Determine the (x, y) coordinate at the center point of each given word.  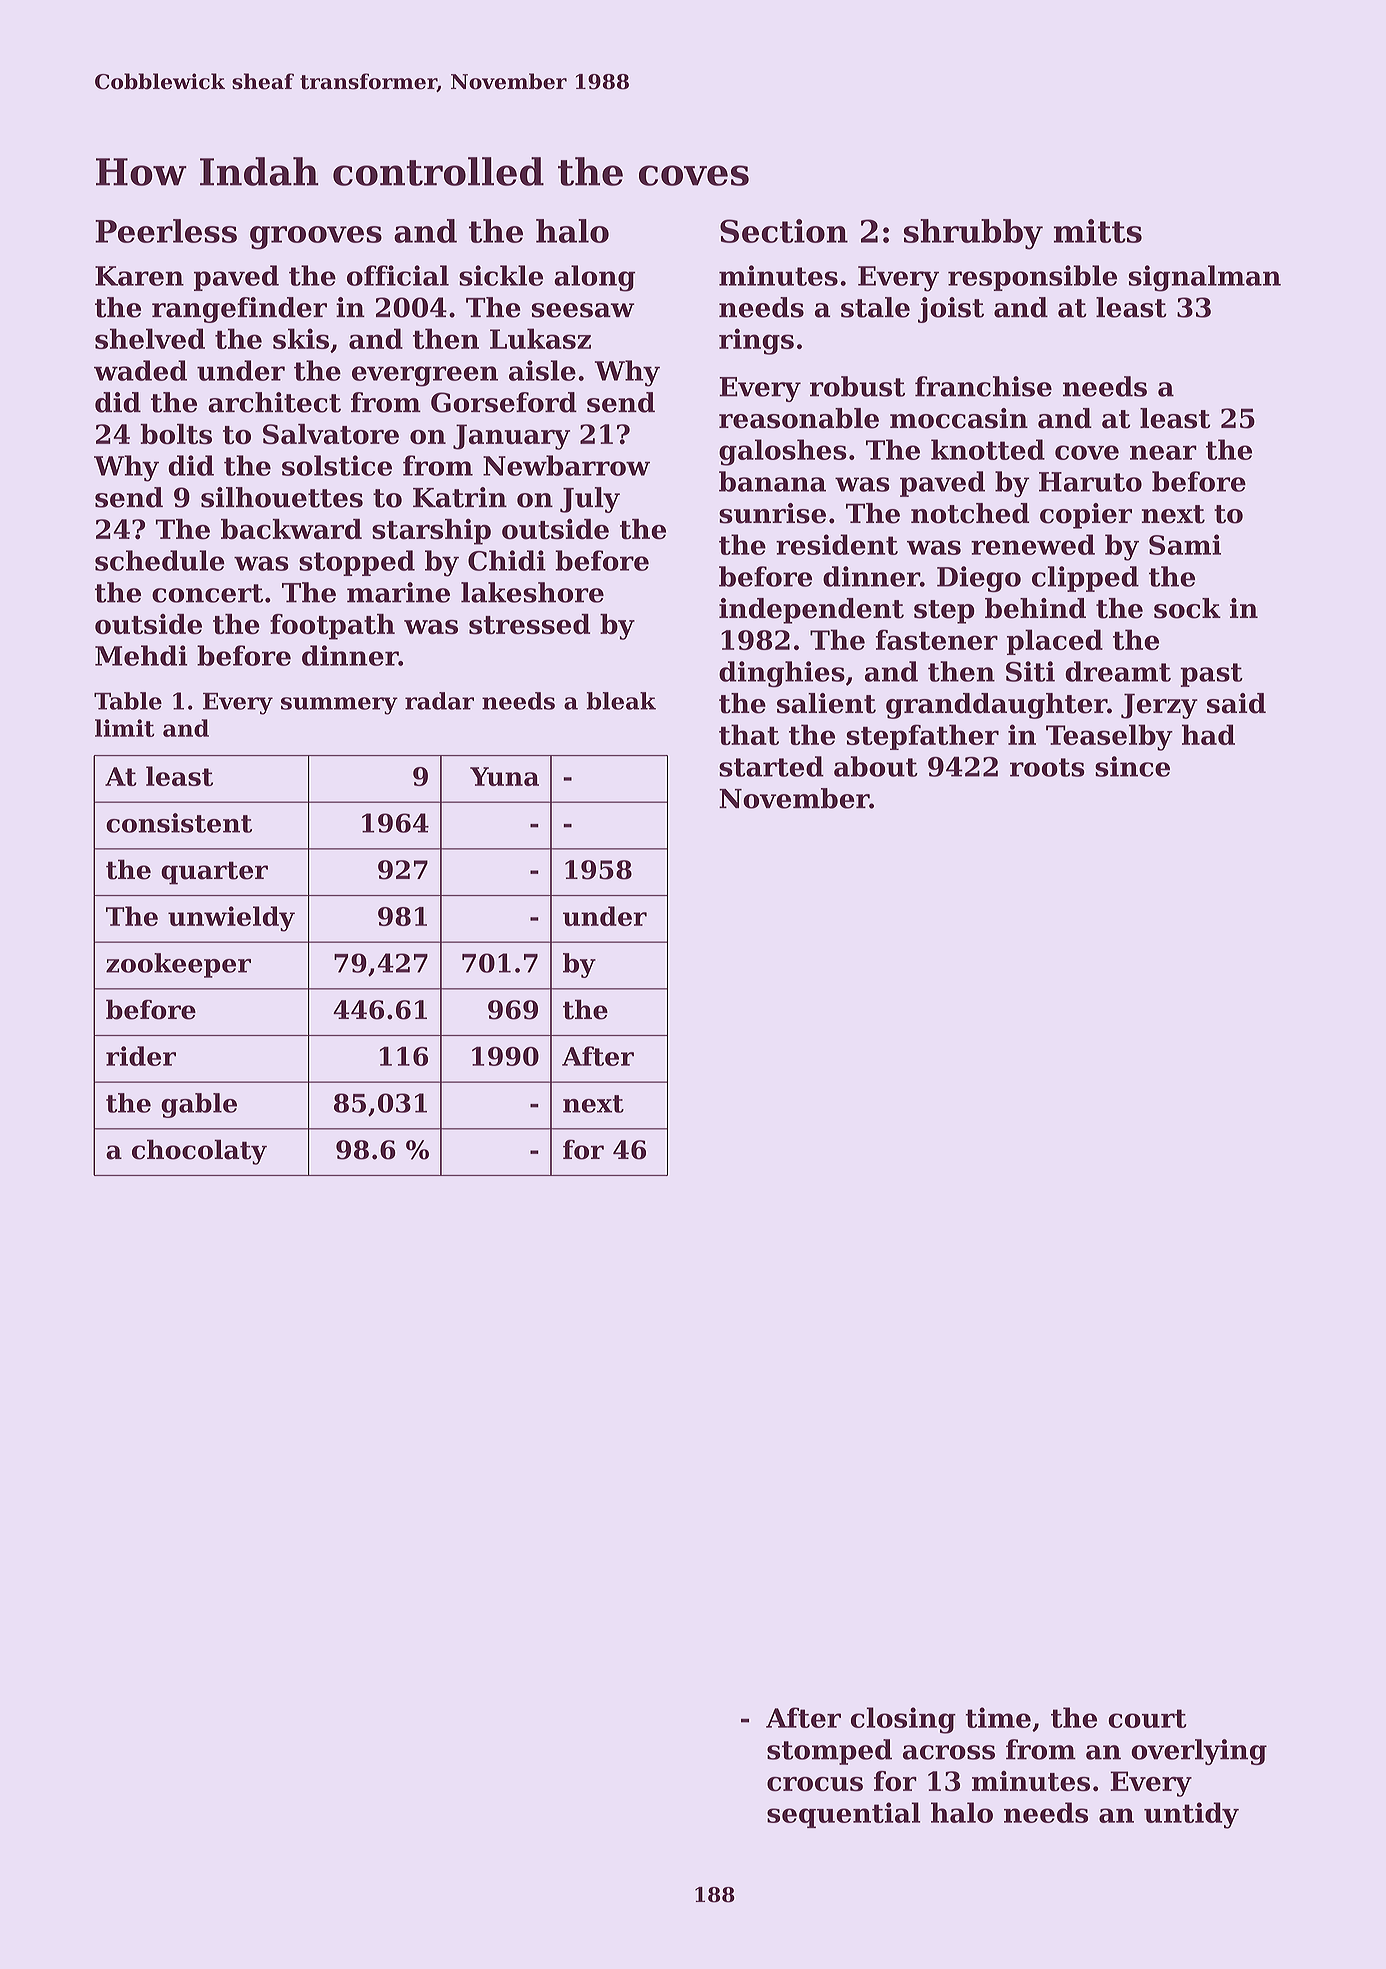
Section (784, 231)
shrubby (973, 234)
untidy (1191, 1815)
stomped (829, 1752)
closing (903, 1720)
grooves (316, 238)
